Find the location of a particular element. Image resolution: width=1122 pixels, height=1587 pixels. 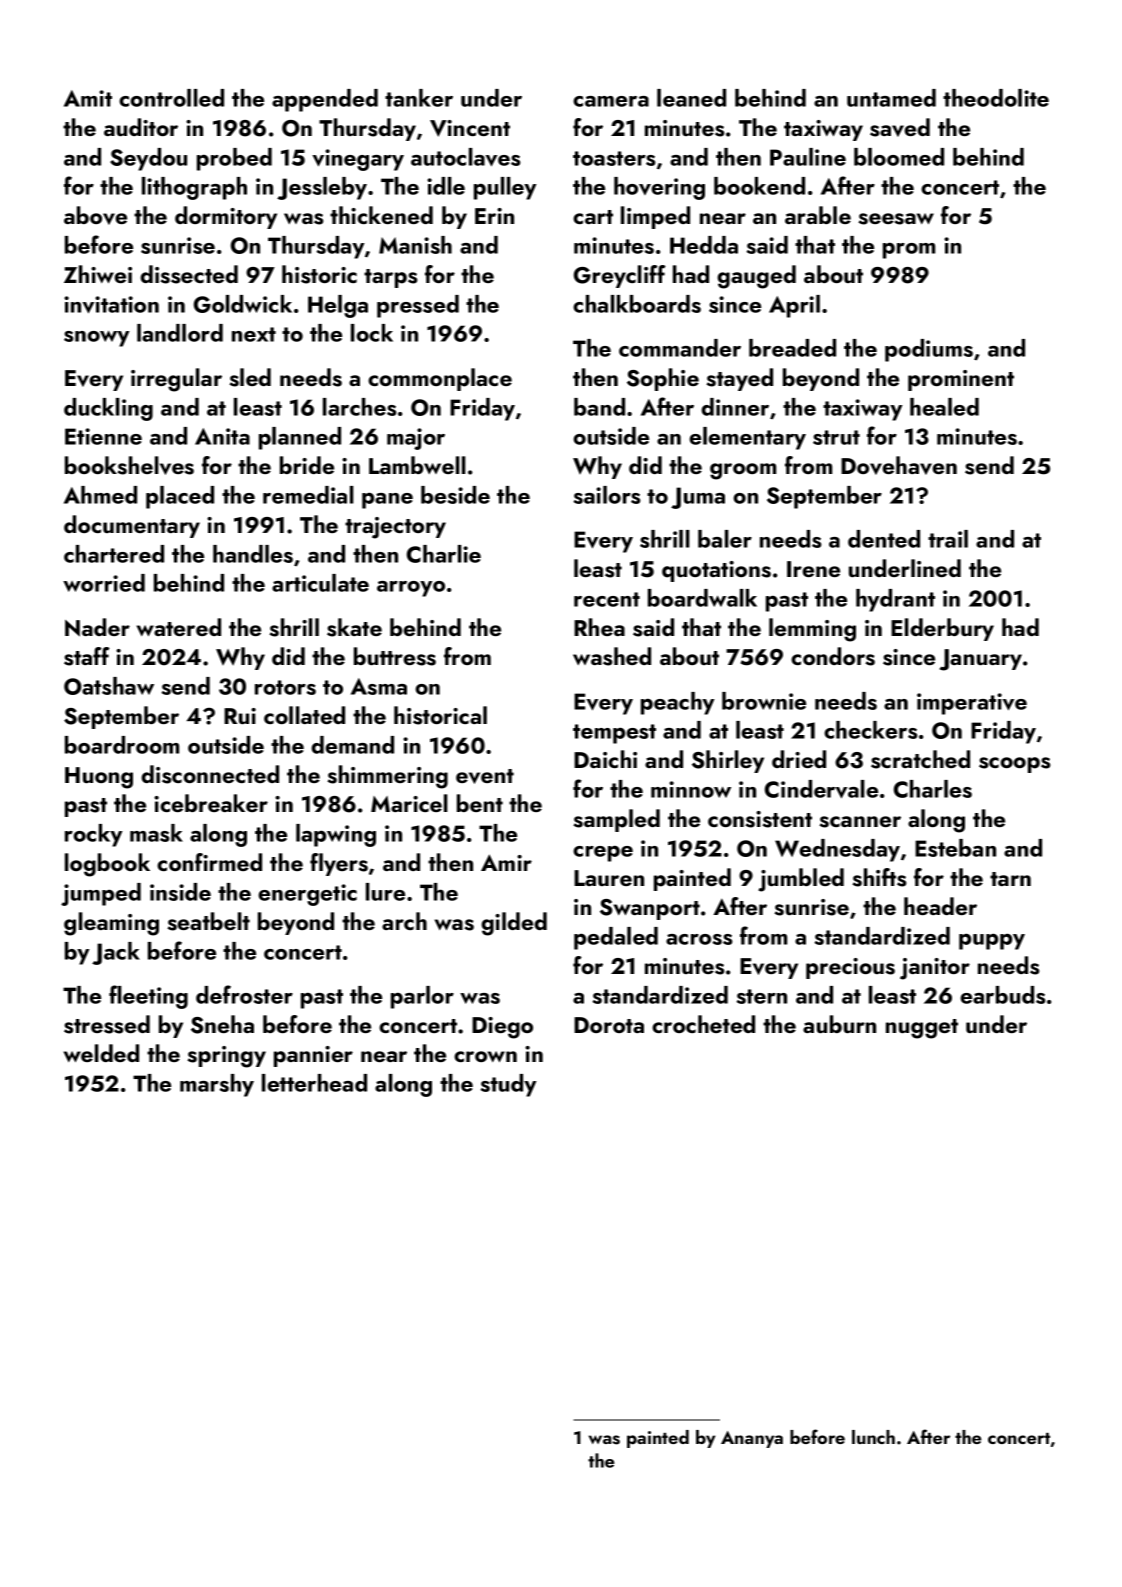

study is located at coordinates (509, 1085).
